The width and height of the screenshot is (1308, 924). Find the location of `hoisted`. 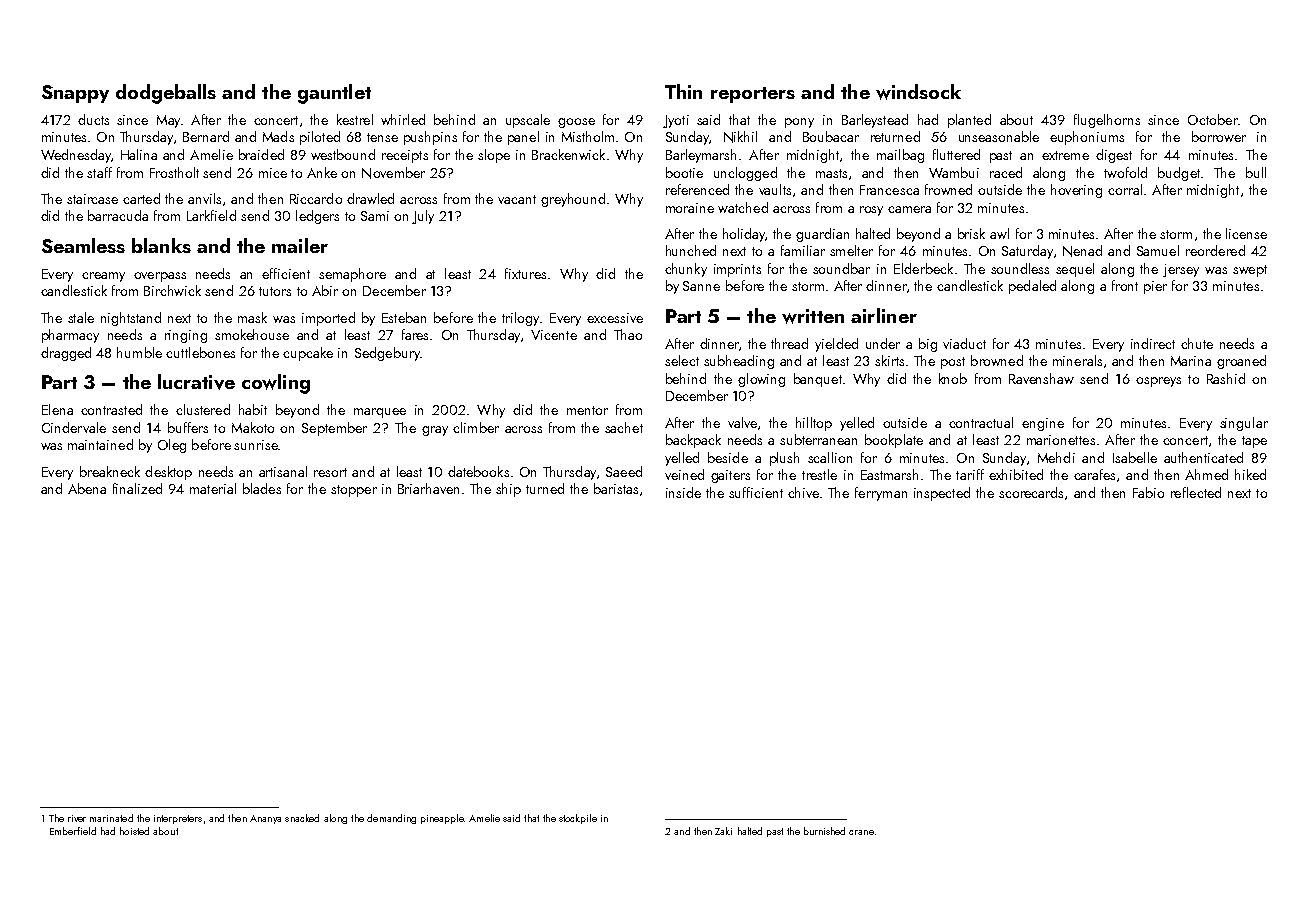

hoisted is located at coordinates (134, 831).
